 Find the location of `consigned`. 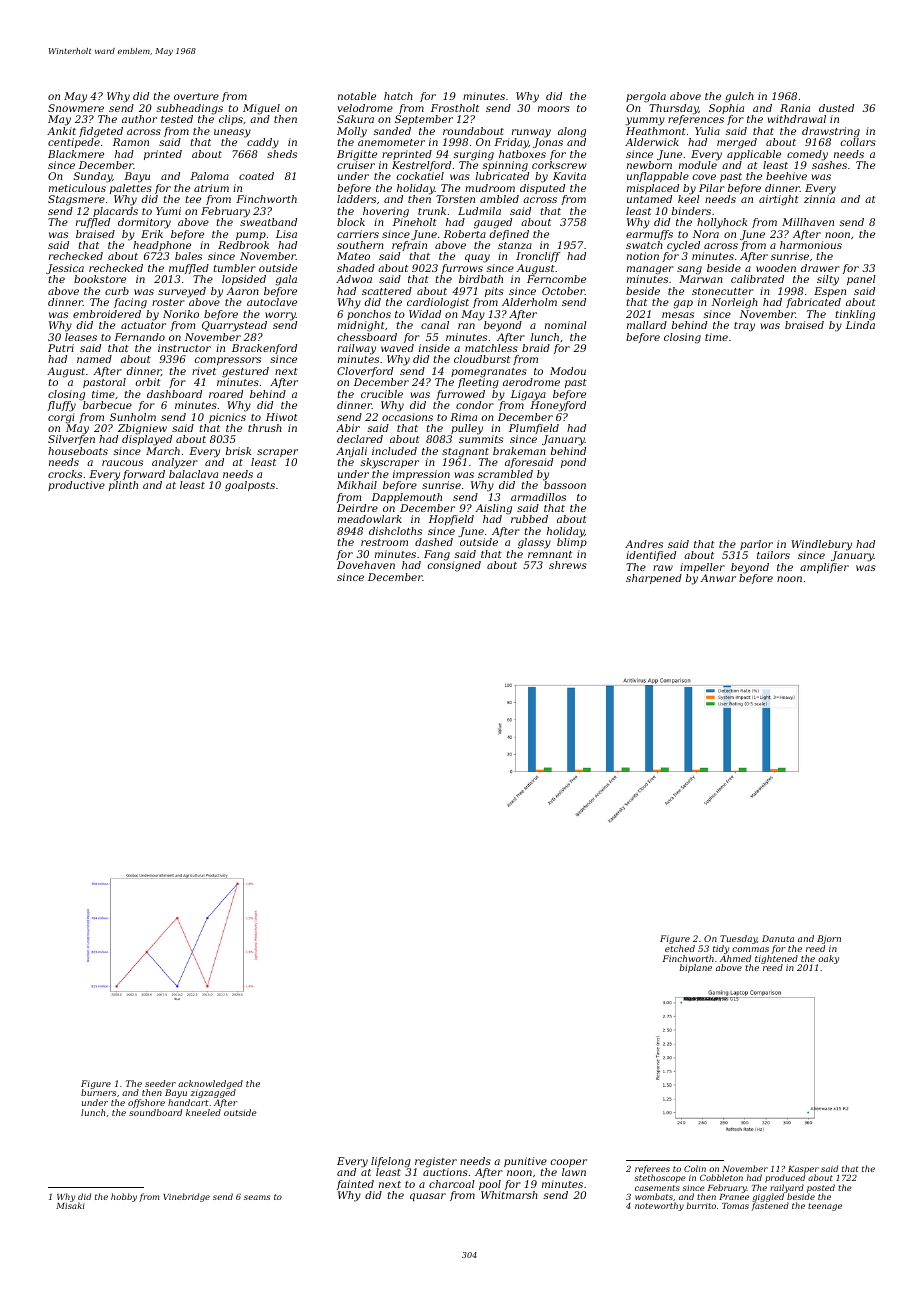

consigned is located at coordinates (454, 566).
